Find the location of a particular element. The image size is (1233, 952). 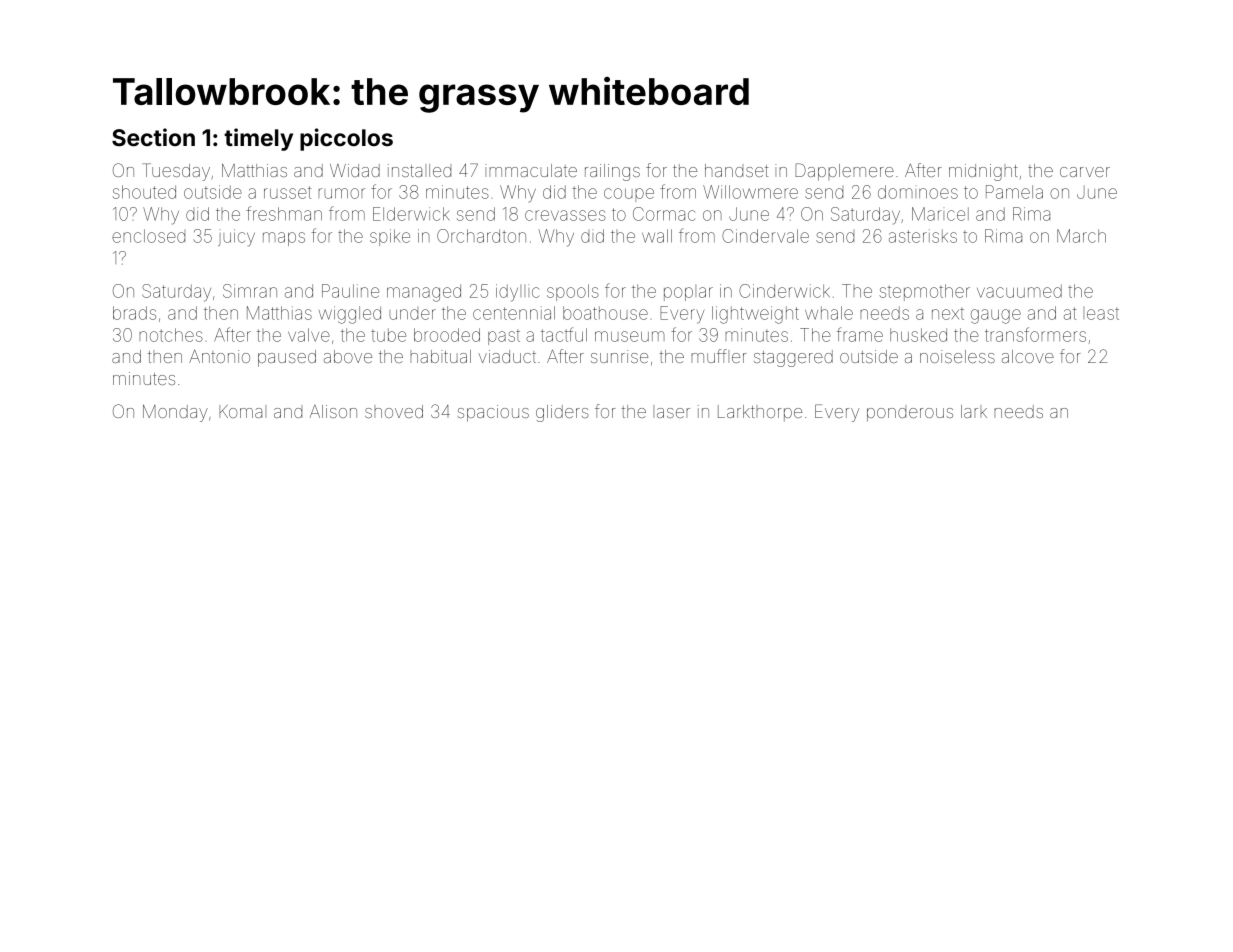

Pauline is located at coordinates (350, 291).
